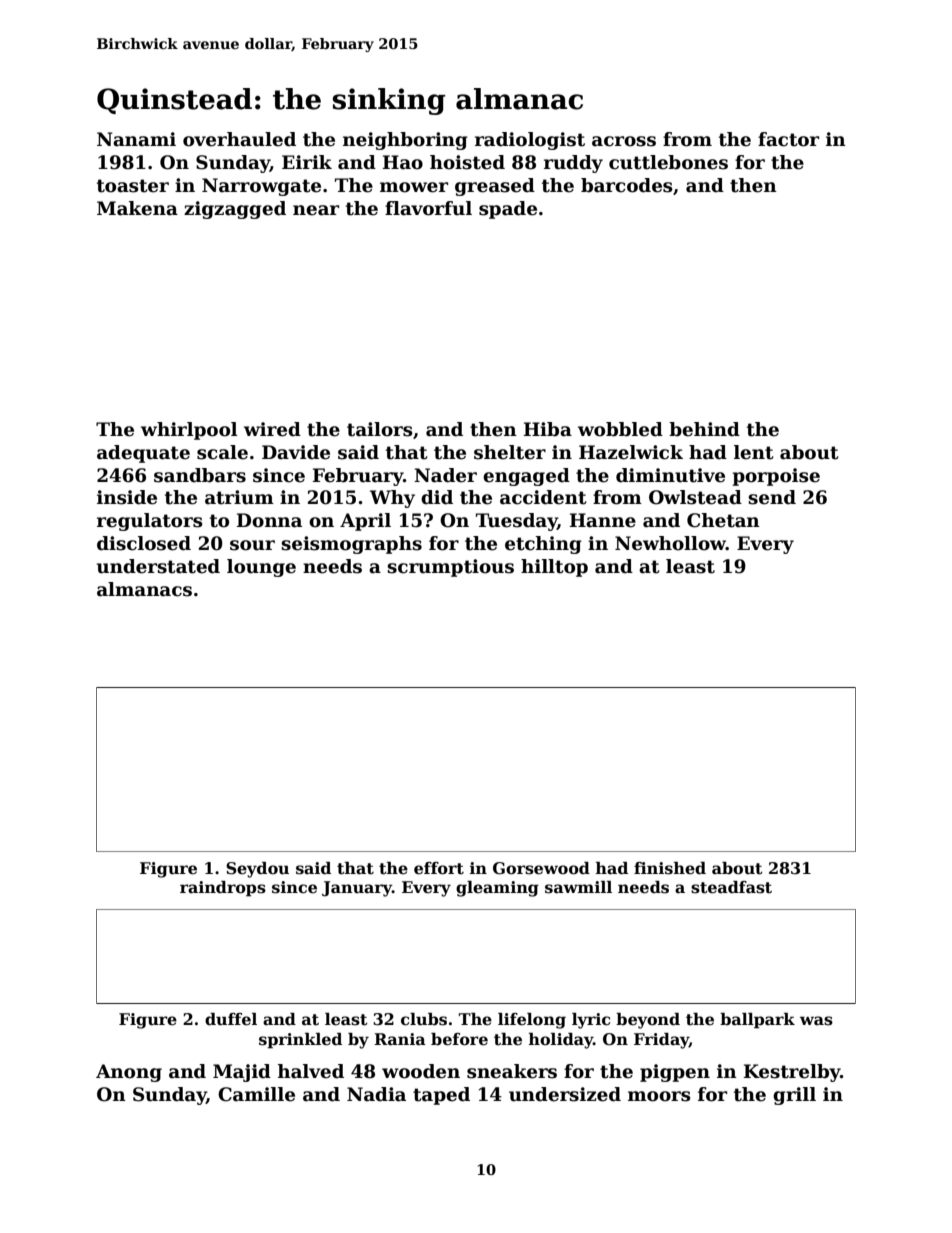 The height and width of the screenshot is (1233, 952). I want to click on Gorsewood, so click(541, 868).
